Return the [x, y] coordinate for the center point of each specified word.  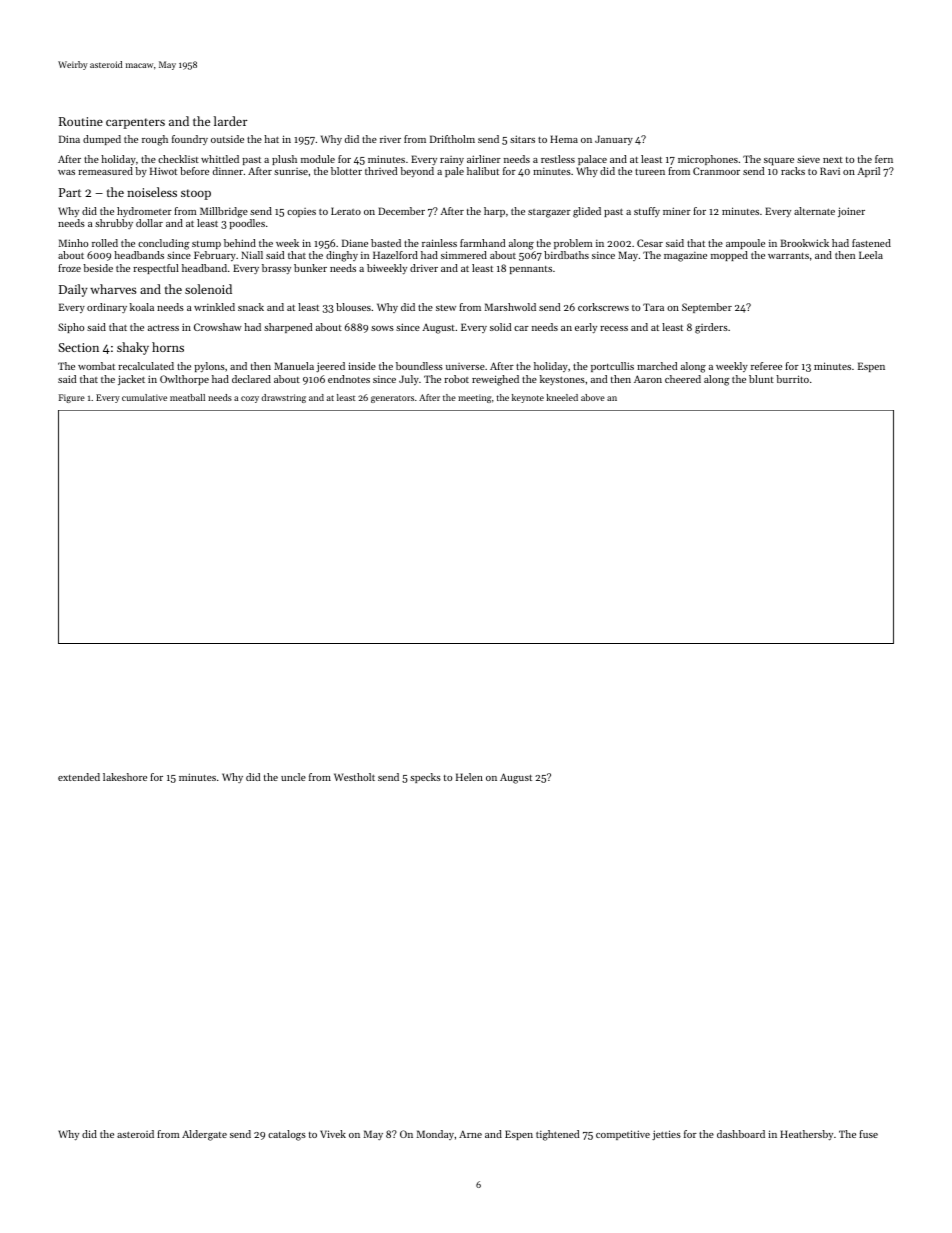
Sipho [71, 328]
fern [884, 159]
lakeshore [125, 777]
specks [425, 778]
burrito [792, 379]
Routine [81, 121]
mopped [729, 256]
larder [230, 121]
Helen [469, 777]
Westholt [354, 777]
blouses [353, 307]
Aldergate [204, 1135]
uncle [293, 777]
